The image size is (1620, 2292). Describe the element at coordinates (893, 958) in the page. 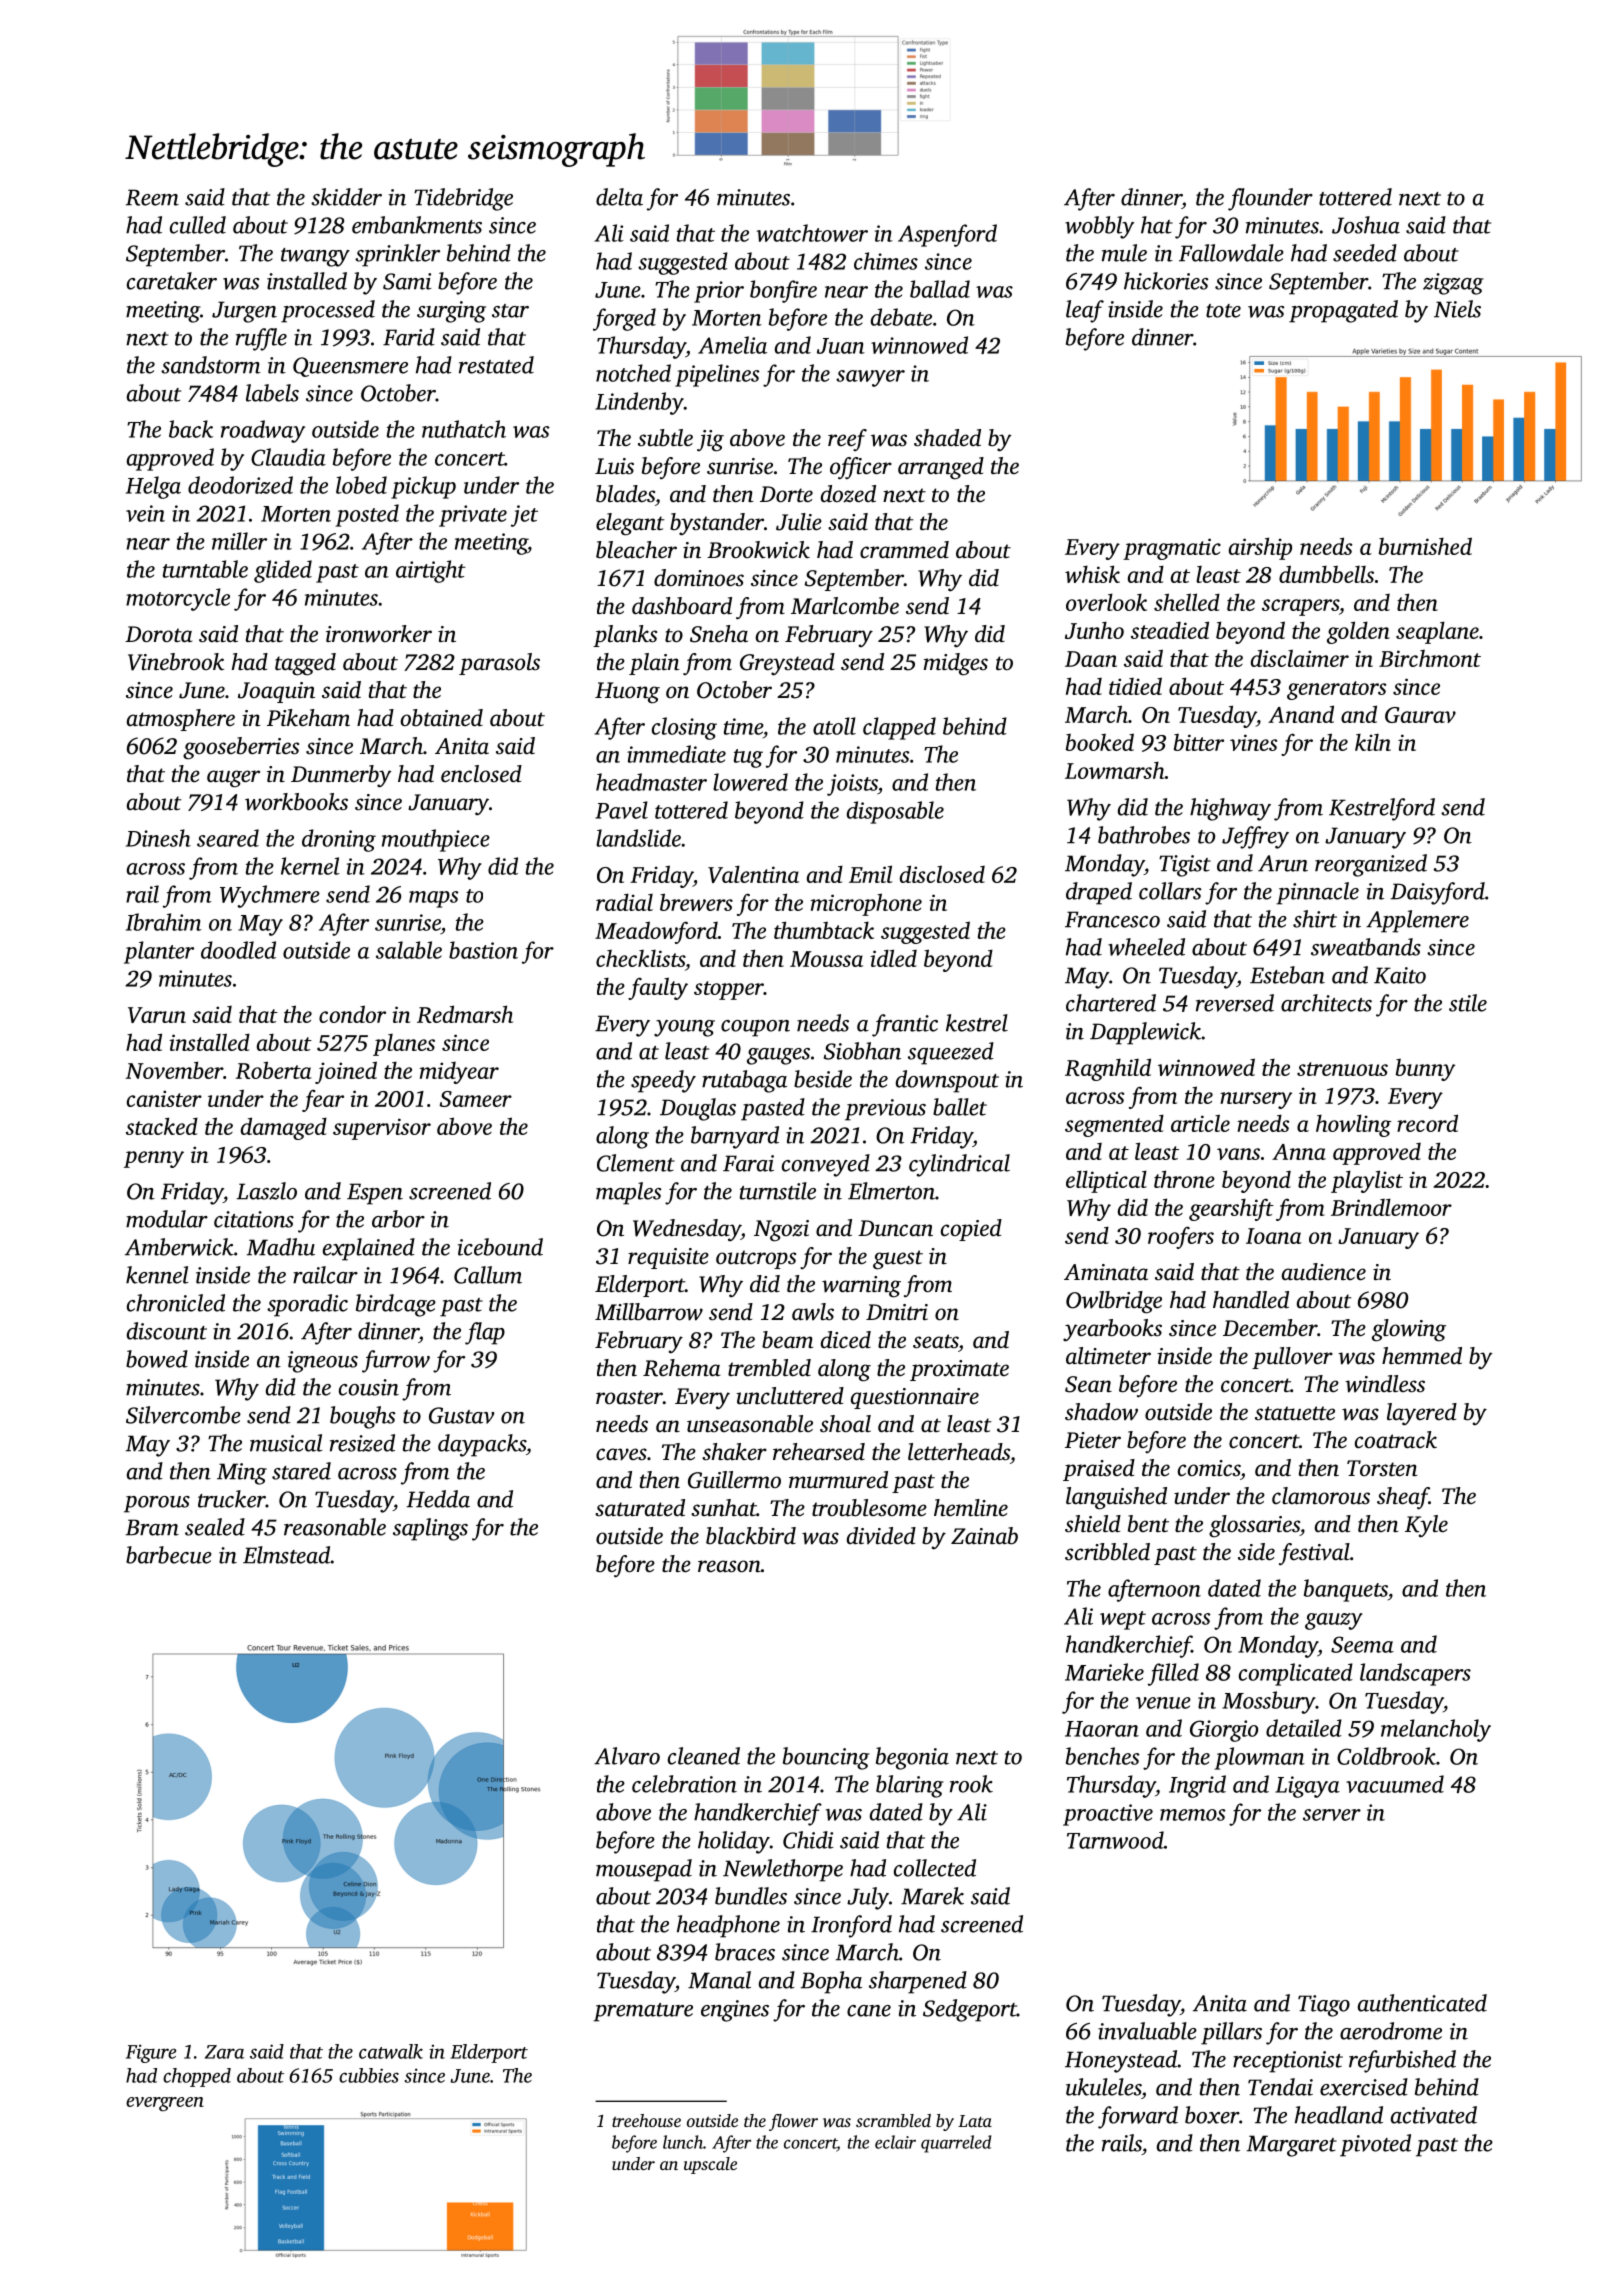

I see `idled` at that location.
